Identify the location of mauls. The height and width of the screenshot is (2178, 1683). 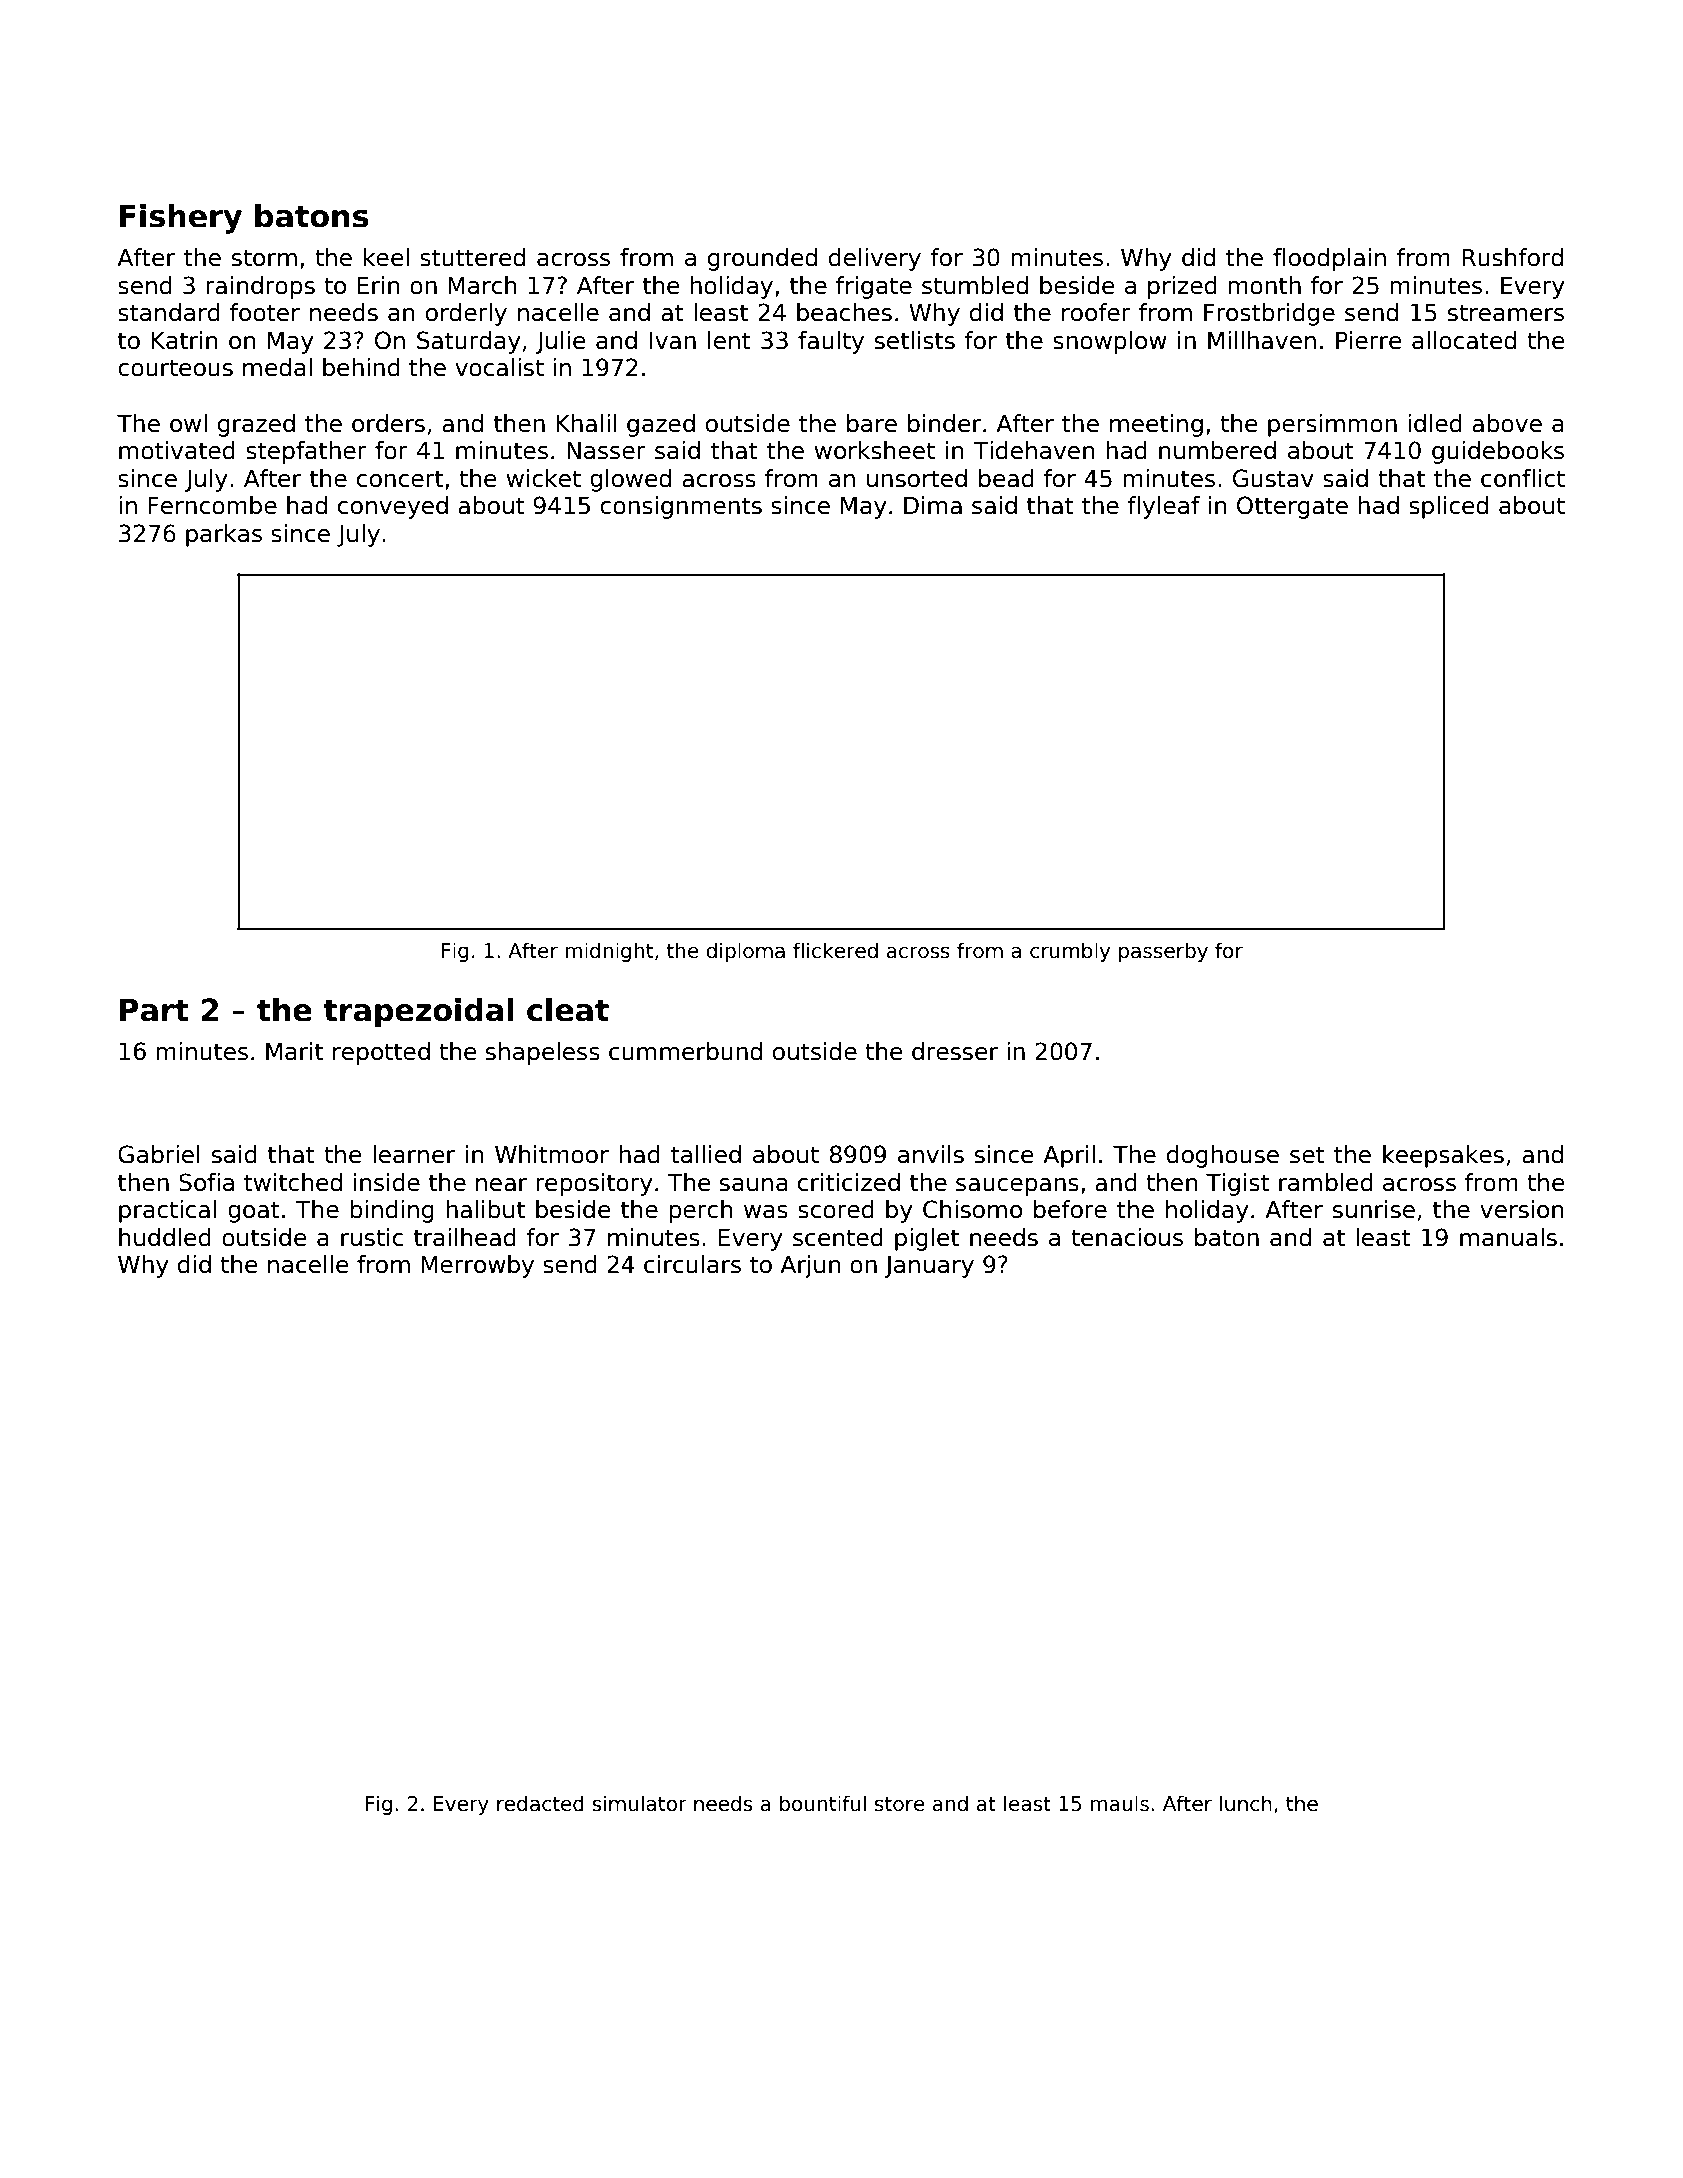
(1119, 1803).
